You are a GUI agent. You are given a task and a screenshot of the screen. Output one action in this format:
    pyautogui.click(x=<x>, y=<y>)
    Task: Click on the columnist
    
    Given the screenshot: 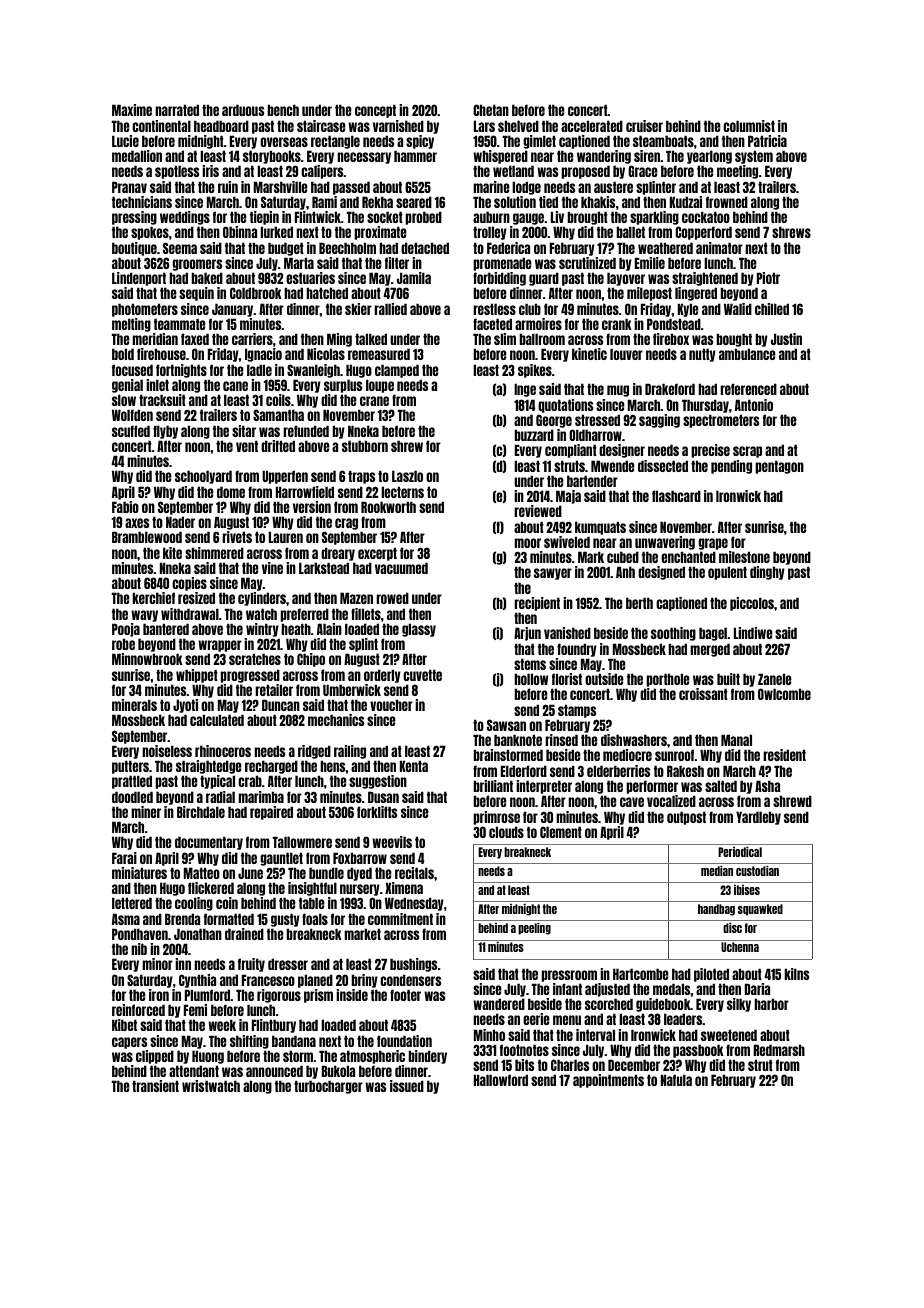 What is the action you would take?
    pyautogui.click(x=749, y=126)
